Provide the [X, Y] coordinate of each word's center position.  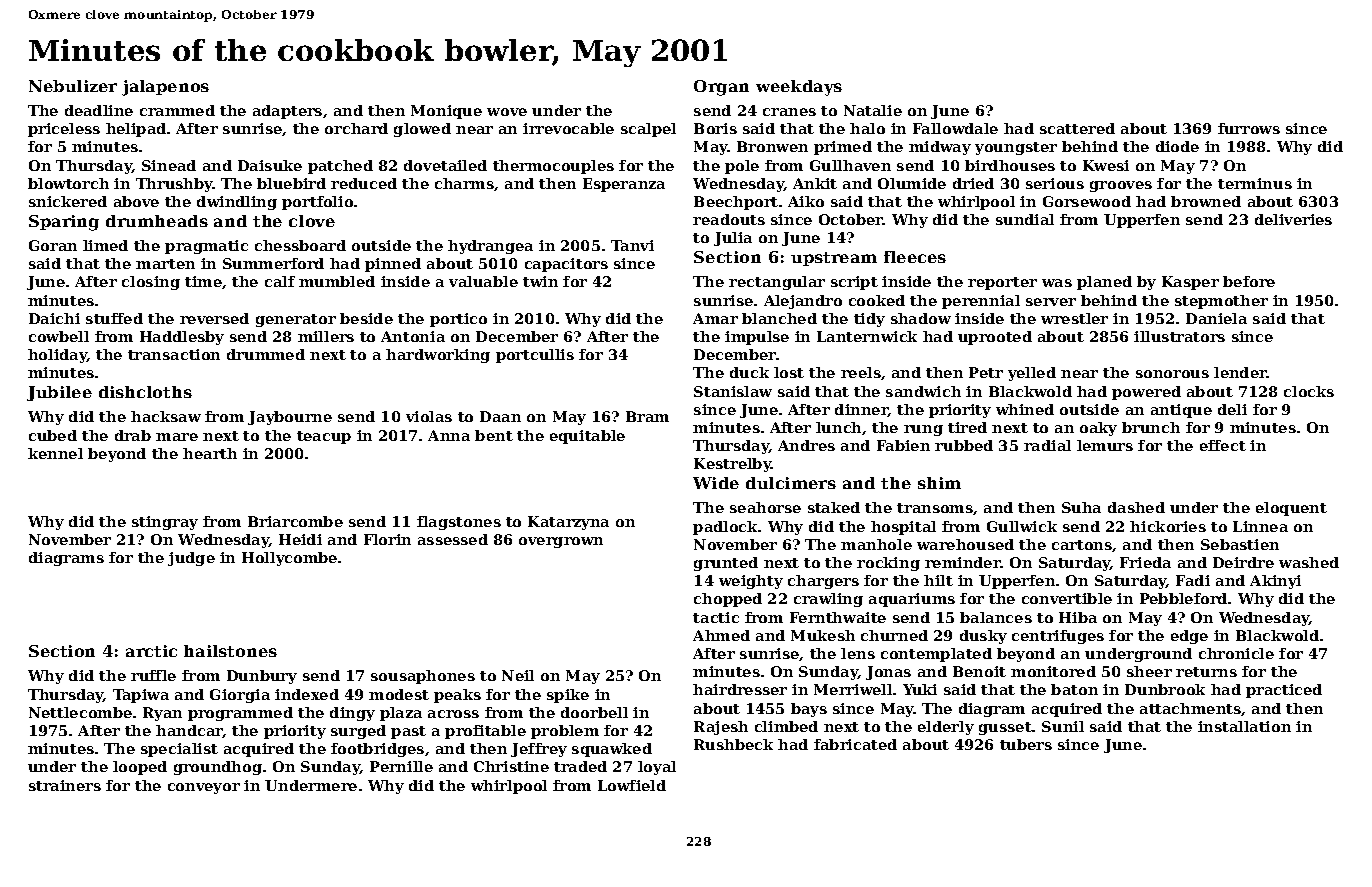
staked [834, 507]
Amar [715, 318]
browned [1206, 201]
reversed [214, 318]
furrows [1249, 128]
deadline [99, 110]
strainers [65, 785]
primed [843, 148]
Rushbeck [733, 744]
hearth [210, 453]
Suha [1081, 507]
